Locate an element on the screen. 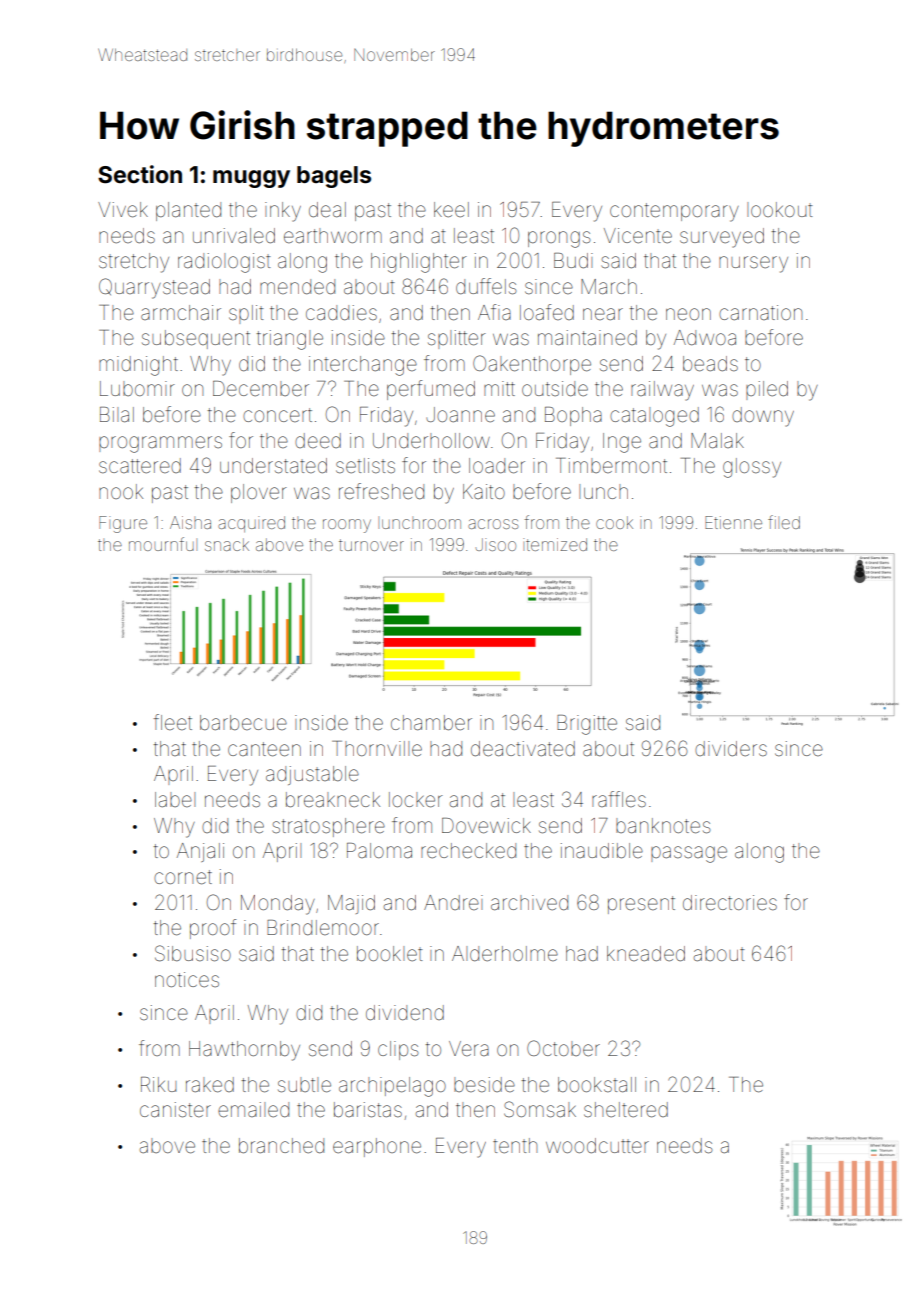 This screenshot has height=1314, width=924. dividers is located at coordinates (731, 748).
